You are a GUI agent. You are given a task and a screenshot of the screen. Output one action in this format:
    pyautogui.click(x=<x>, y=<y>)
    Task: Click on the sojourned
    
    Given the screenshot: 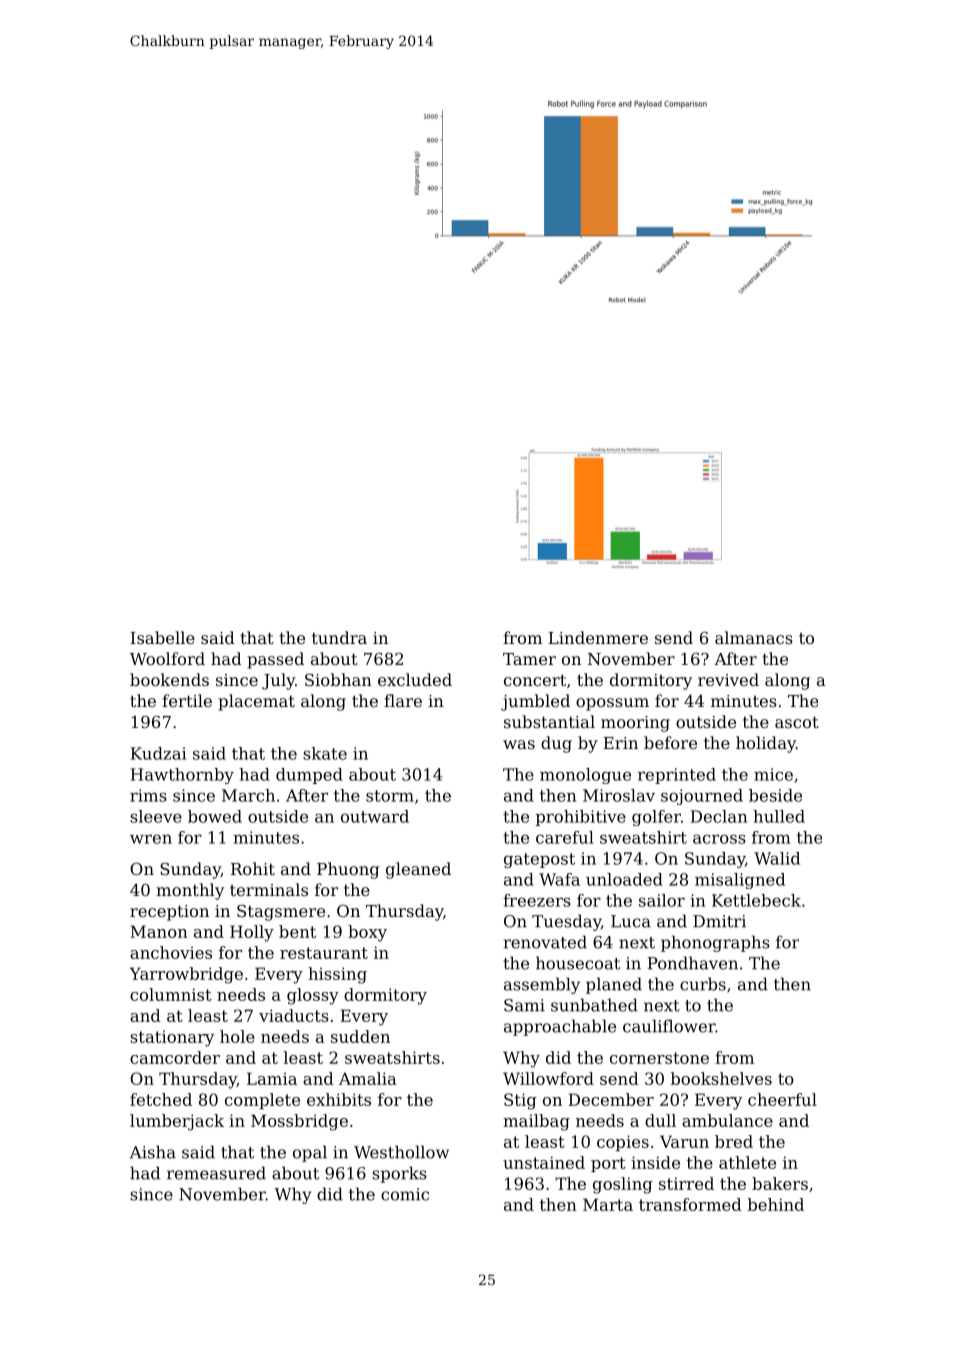 What is the action you would take?
    pyautogui.click(x=702, y=797)
